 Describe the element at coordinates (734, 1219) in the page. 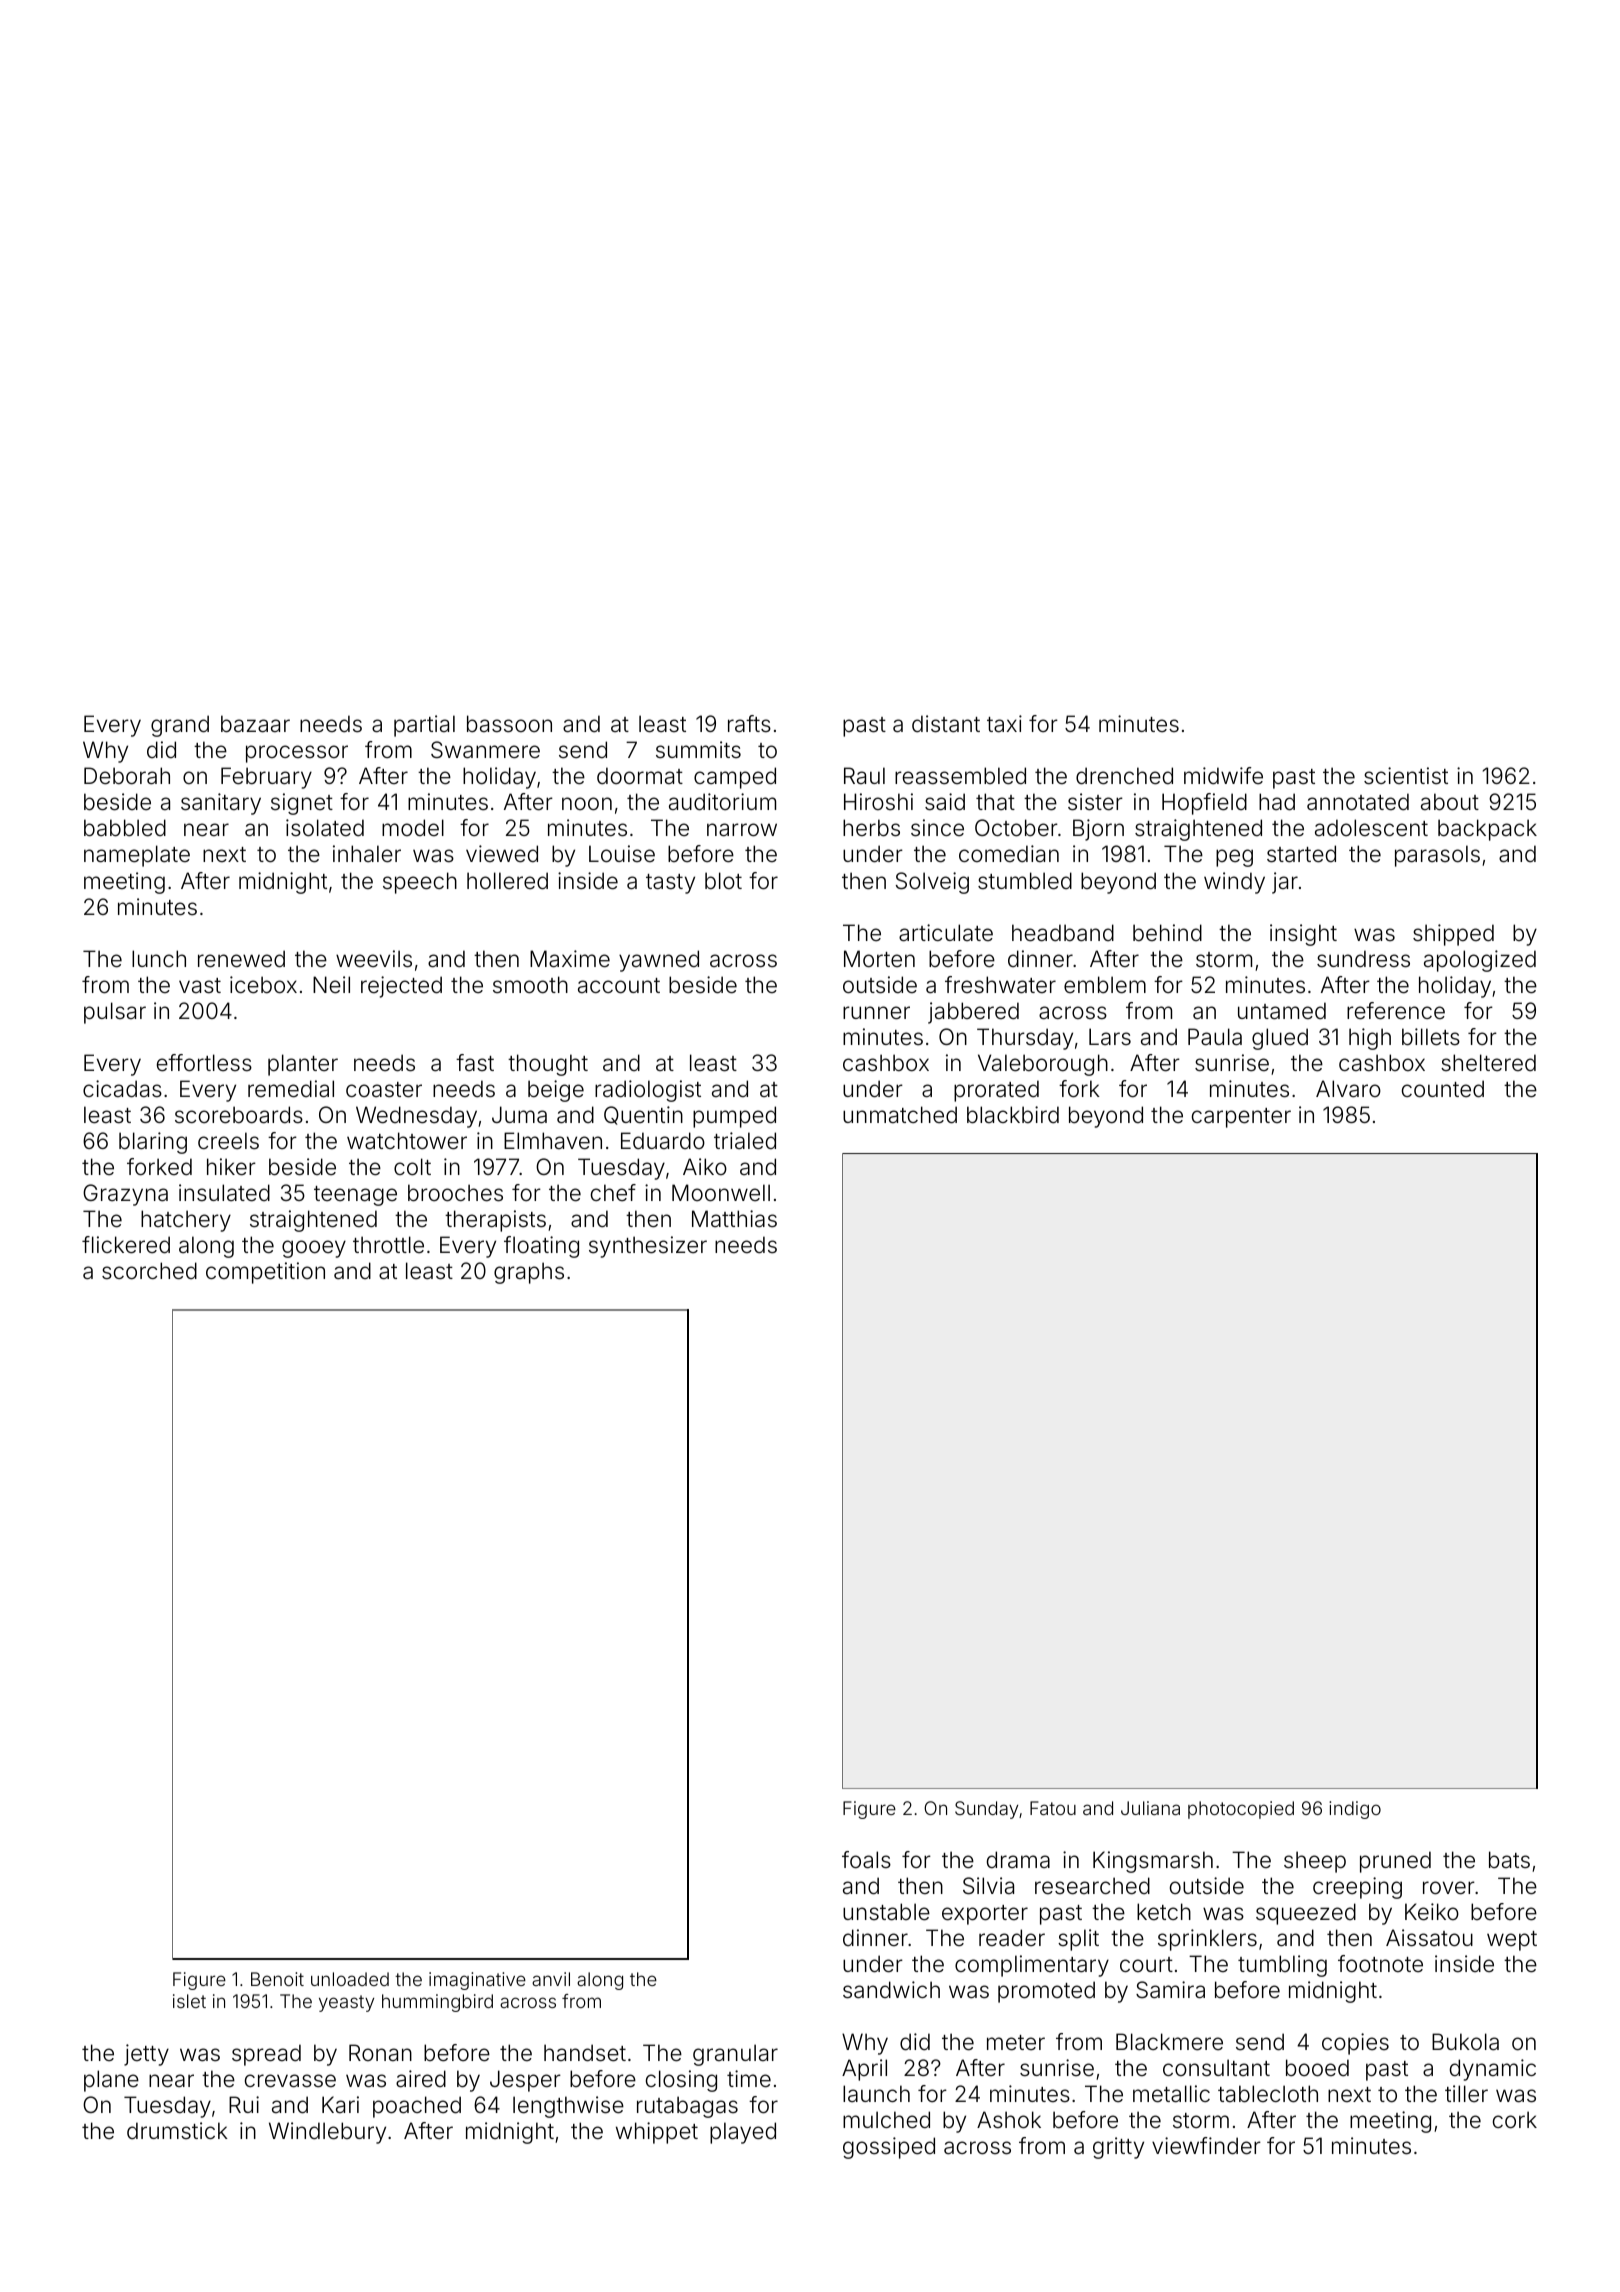

I see `Matthias` at that location.
